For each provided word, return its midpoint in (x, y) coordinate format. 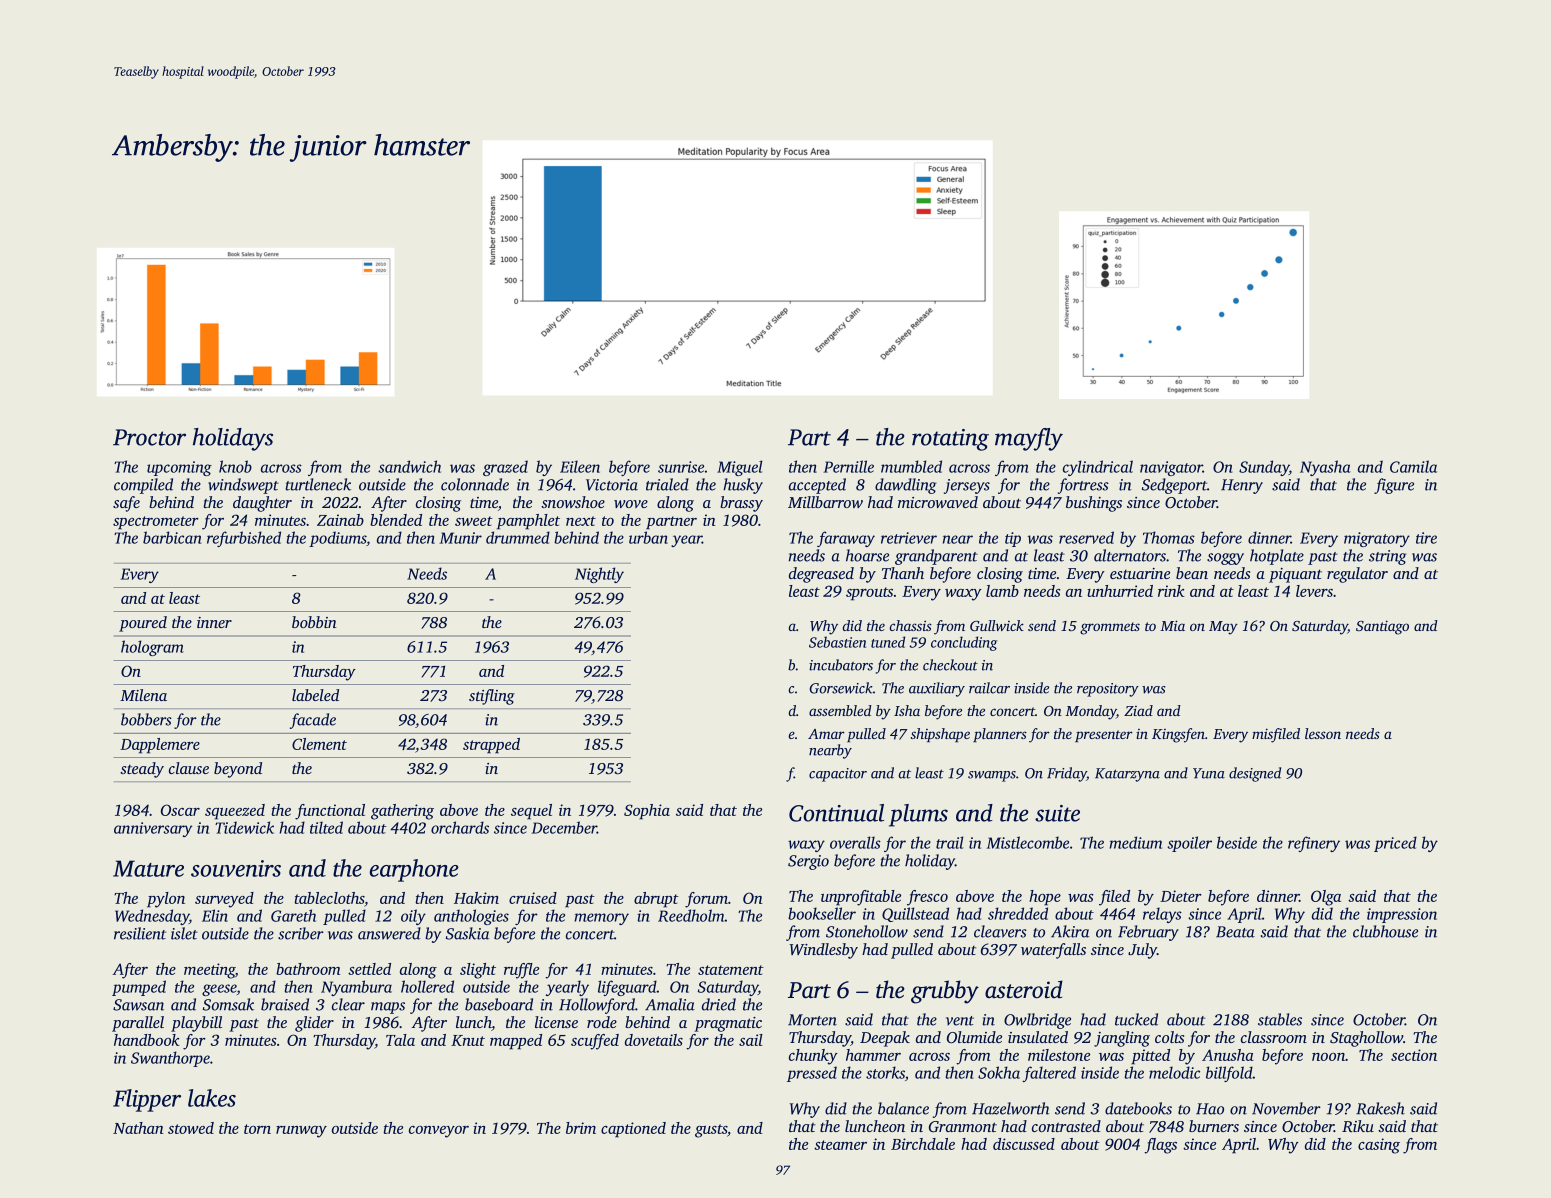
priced (1395, 844)
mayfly (1029, 439)
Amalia (670, 1004)
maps (388, 1008)
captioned (633, 1130)
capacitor (838, 775)
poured (143, 624)
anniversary (153, 829)
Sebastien (837, 642)
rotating (950, 440)
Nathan (138, 1128)
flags (1160, 1146)
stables (1280, 1019)
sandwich (409, 466)
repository (1108, 690)
